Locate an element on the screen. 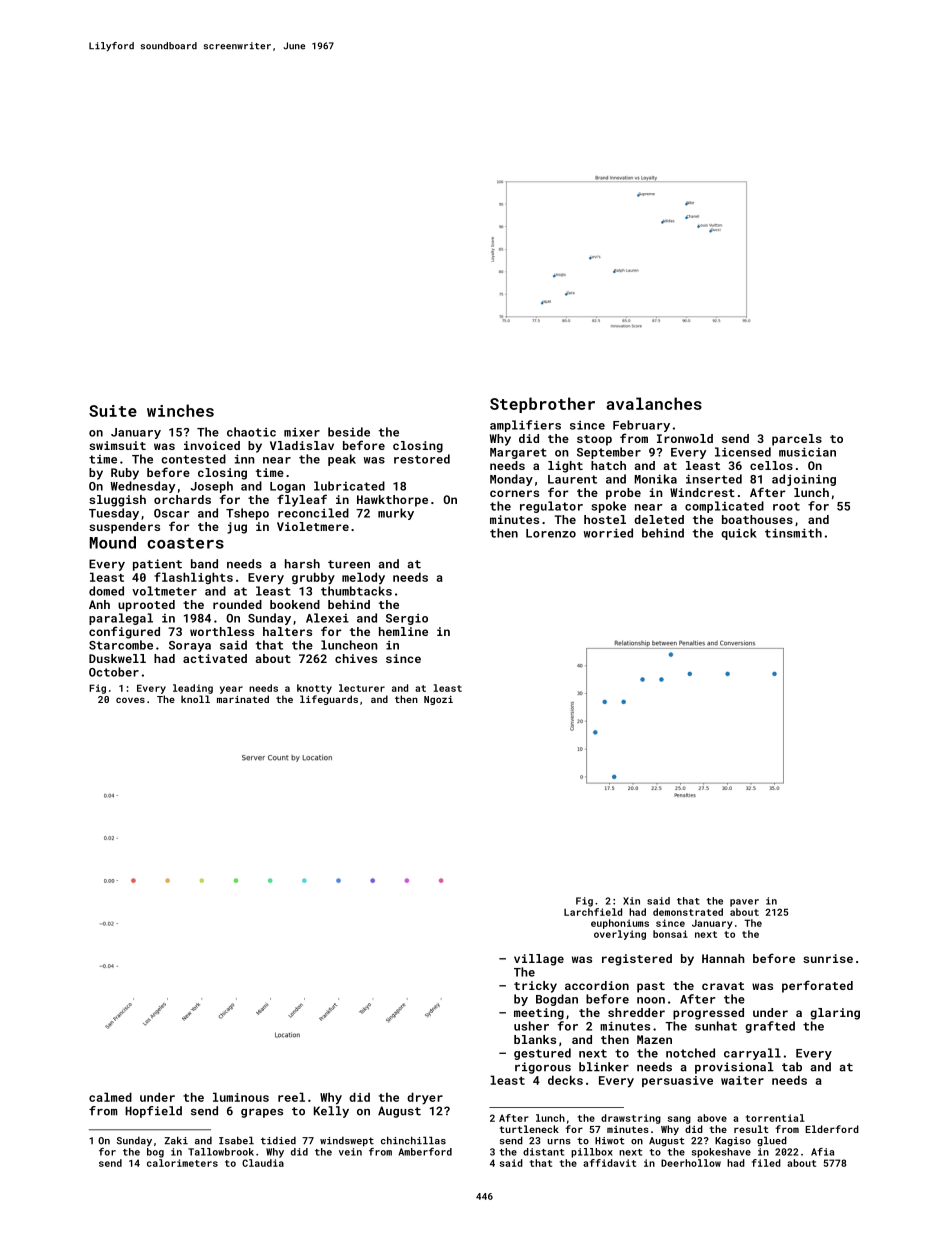 Image resolution: width=952 pixels, height=1233 pixels. chives is located at coordinates (356, 658).
